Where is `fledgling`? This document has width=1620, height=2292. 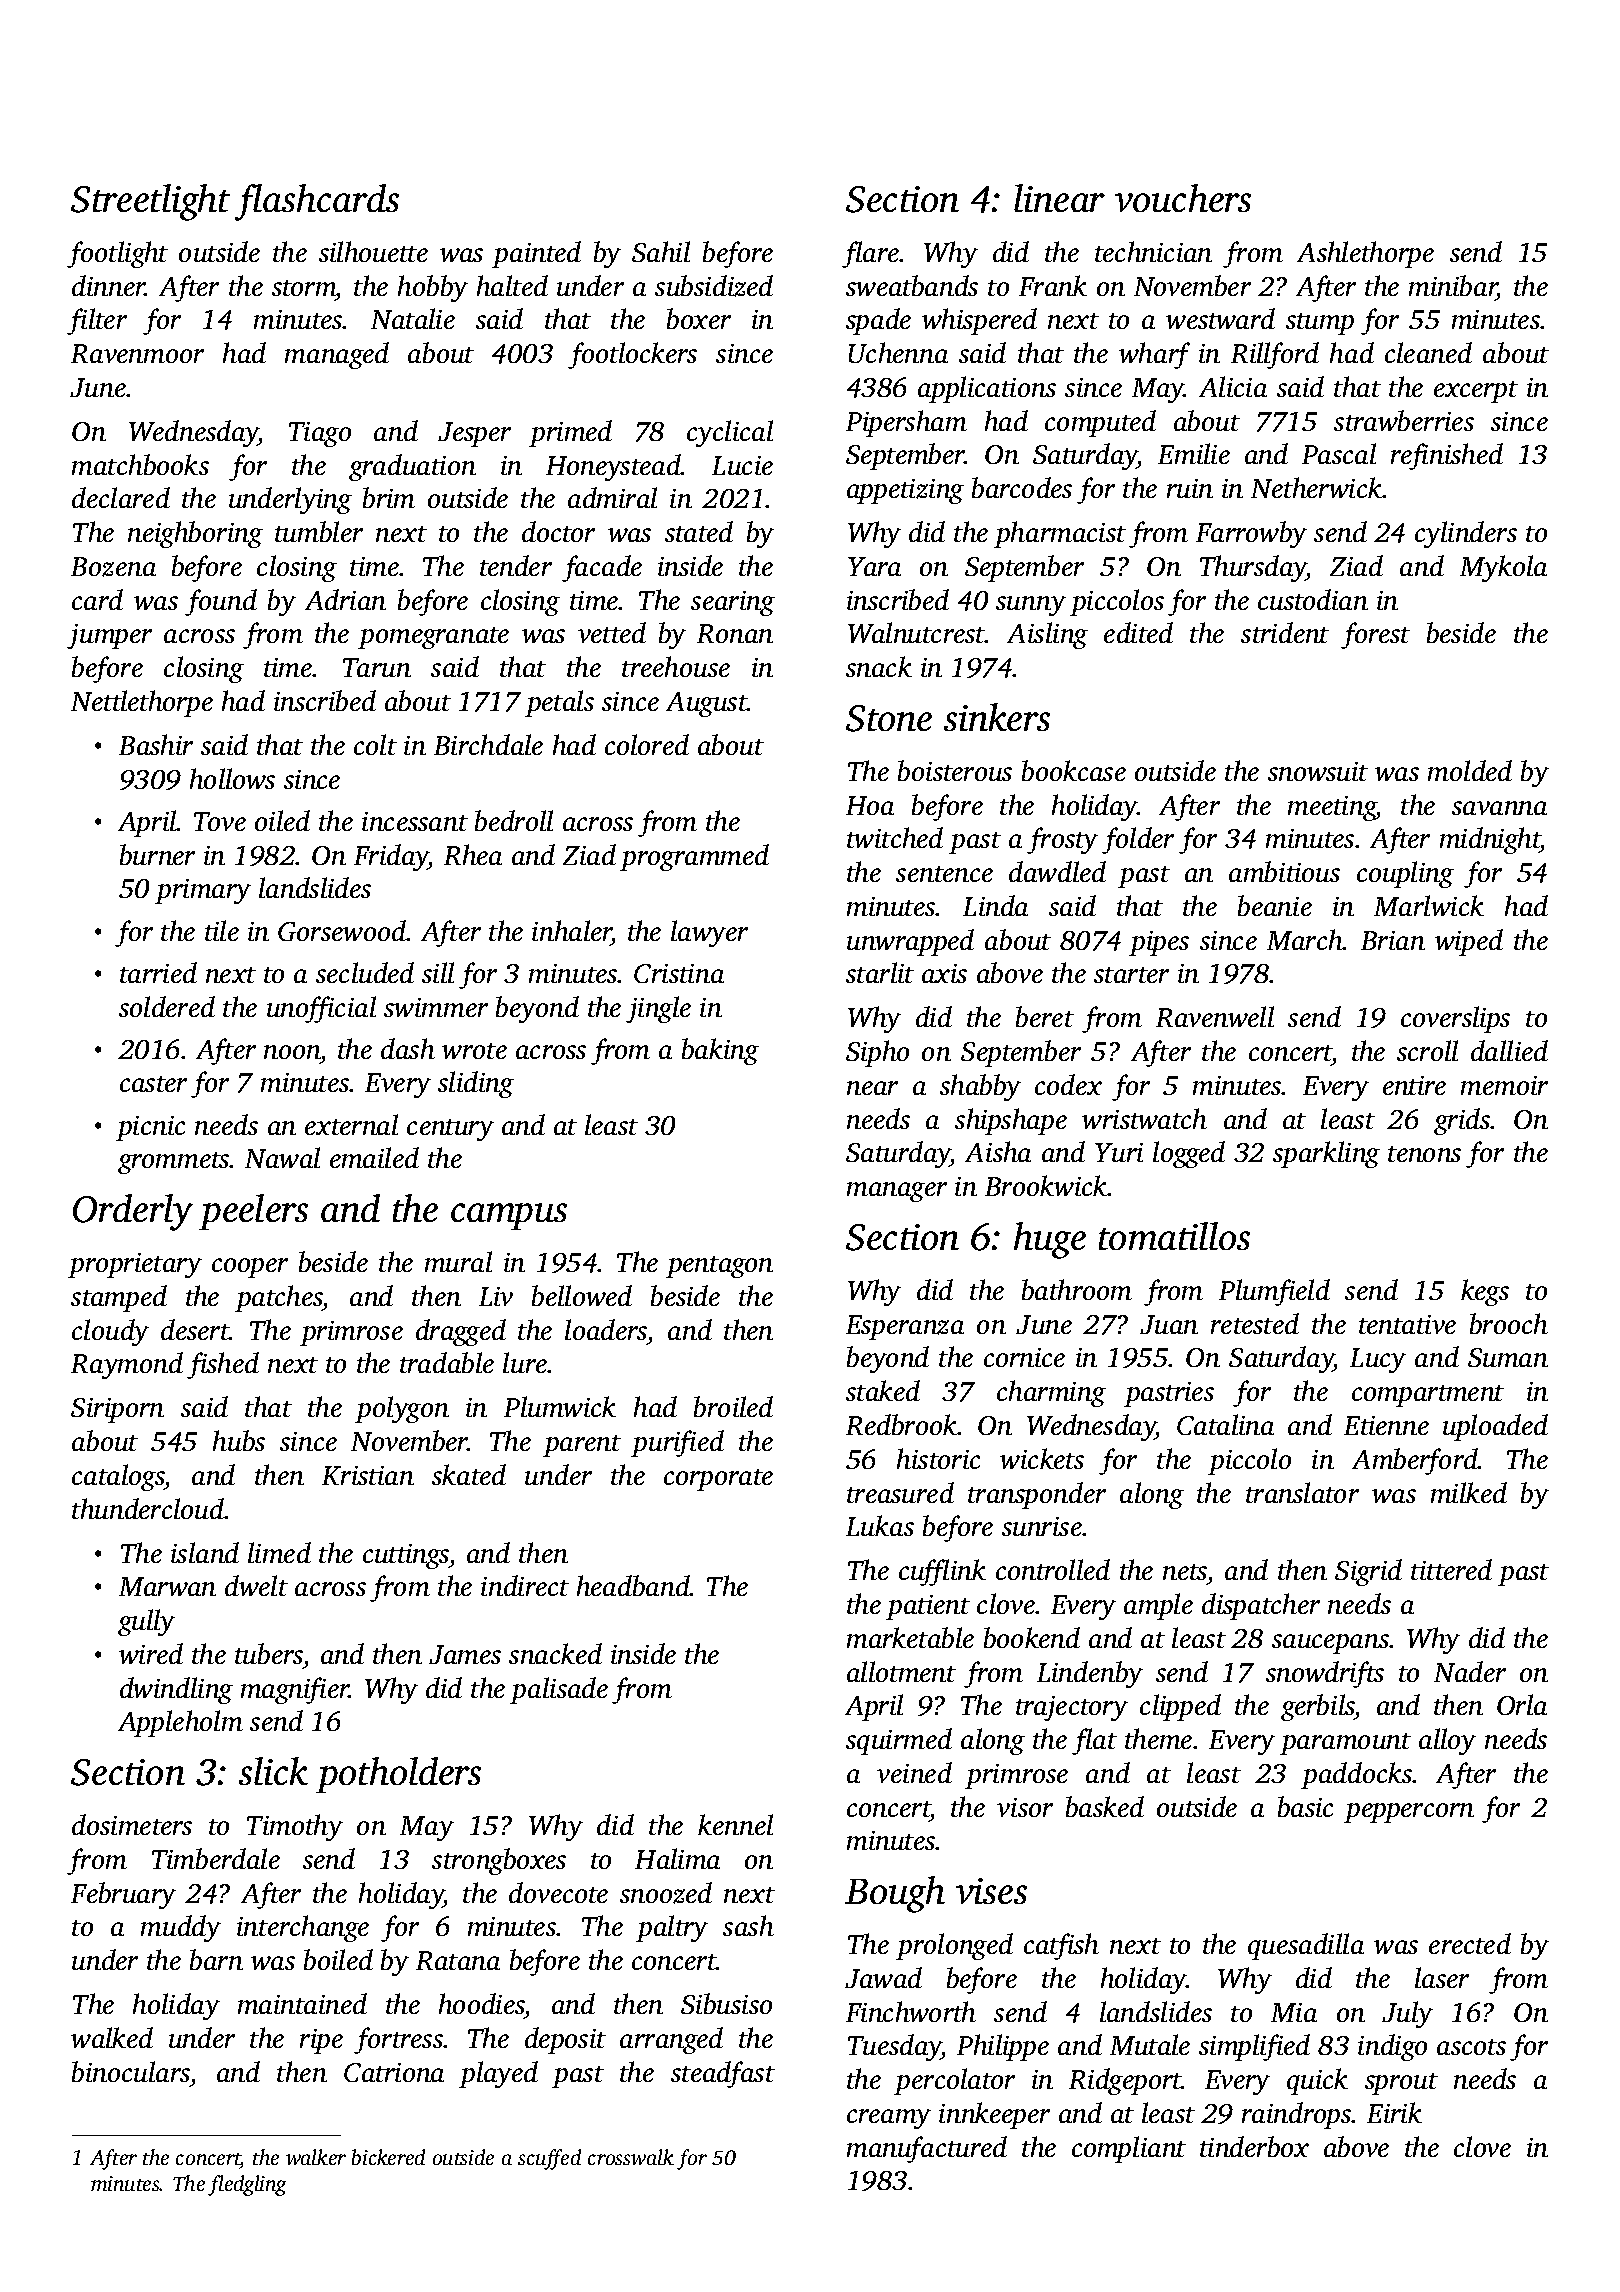 fledgling is located at coordinates (247, 2185).
